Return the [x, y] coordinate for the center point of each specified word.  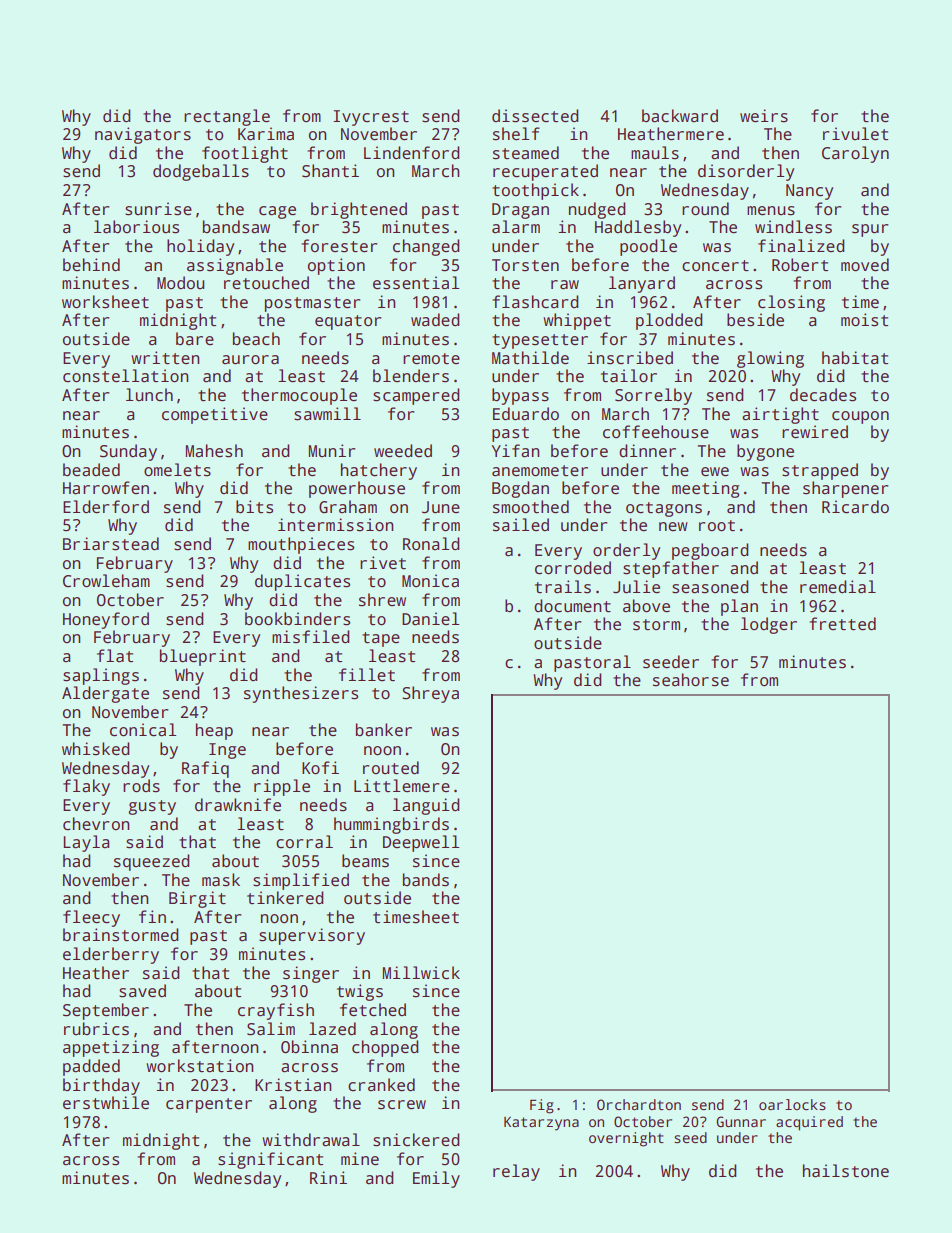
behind [91, 265]
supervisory [312, 936]
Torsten [525, 265]
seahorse [691, 680]
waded [435, 320]
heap [214, 731]
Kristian [293, 1085]
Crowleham [106, 581]
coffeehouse [656, 432]
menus [771, 211]
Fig [542, 1106]
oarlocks [792, 1104]
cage [277, 212]
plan [739, 607]
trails [563, 587]
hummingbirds [391, 825]
